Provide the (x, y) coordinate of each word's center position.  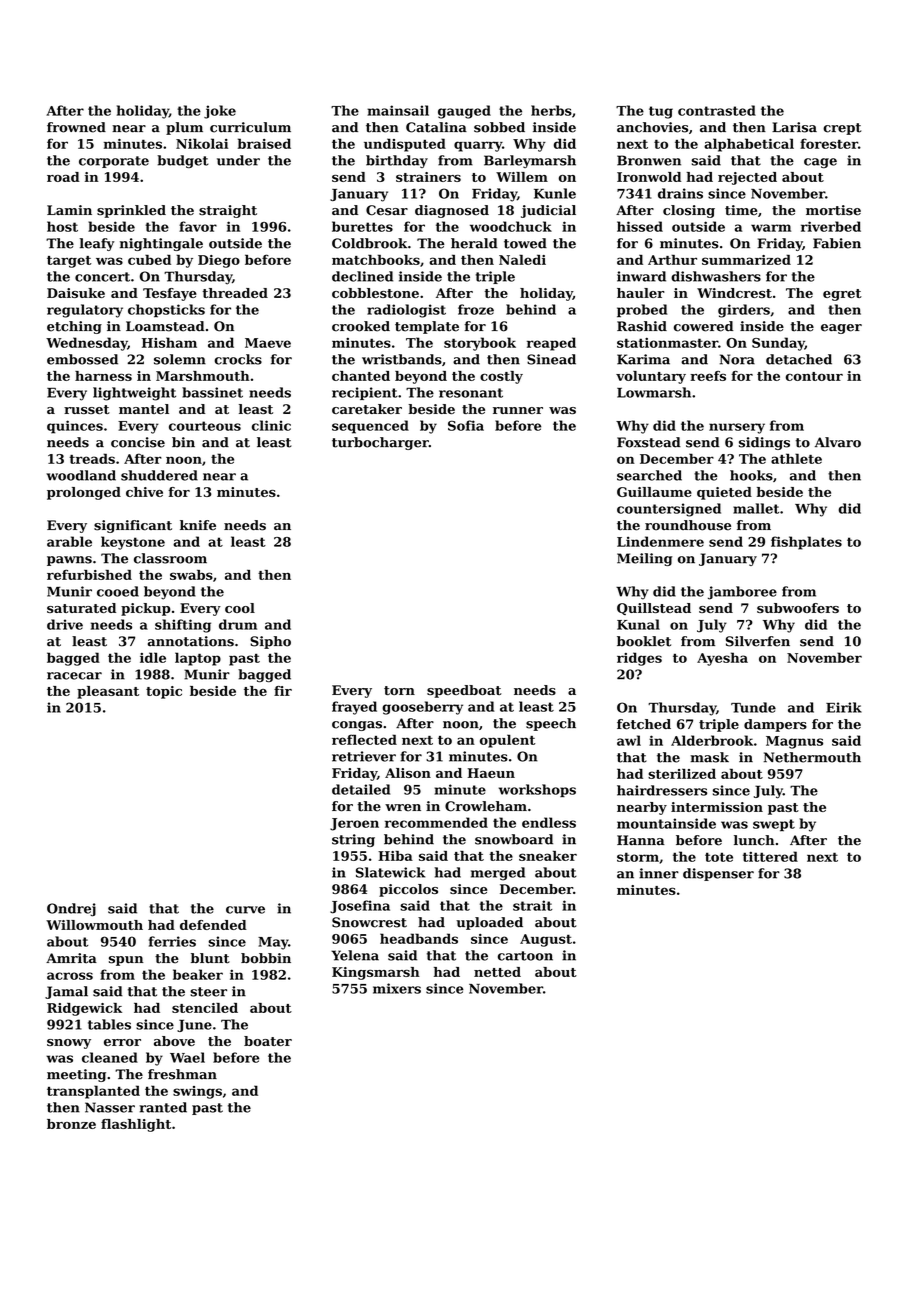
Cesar (387, 210)
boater (268, 1041)
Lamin (69, 210)
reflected (364, 739)
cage (820, 163)
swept (774, 825)
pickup (146, 609)
